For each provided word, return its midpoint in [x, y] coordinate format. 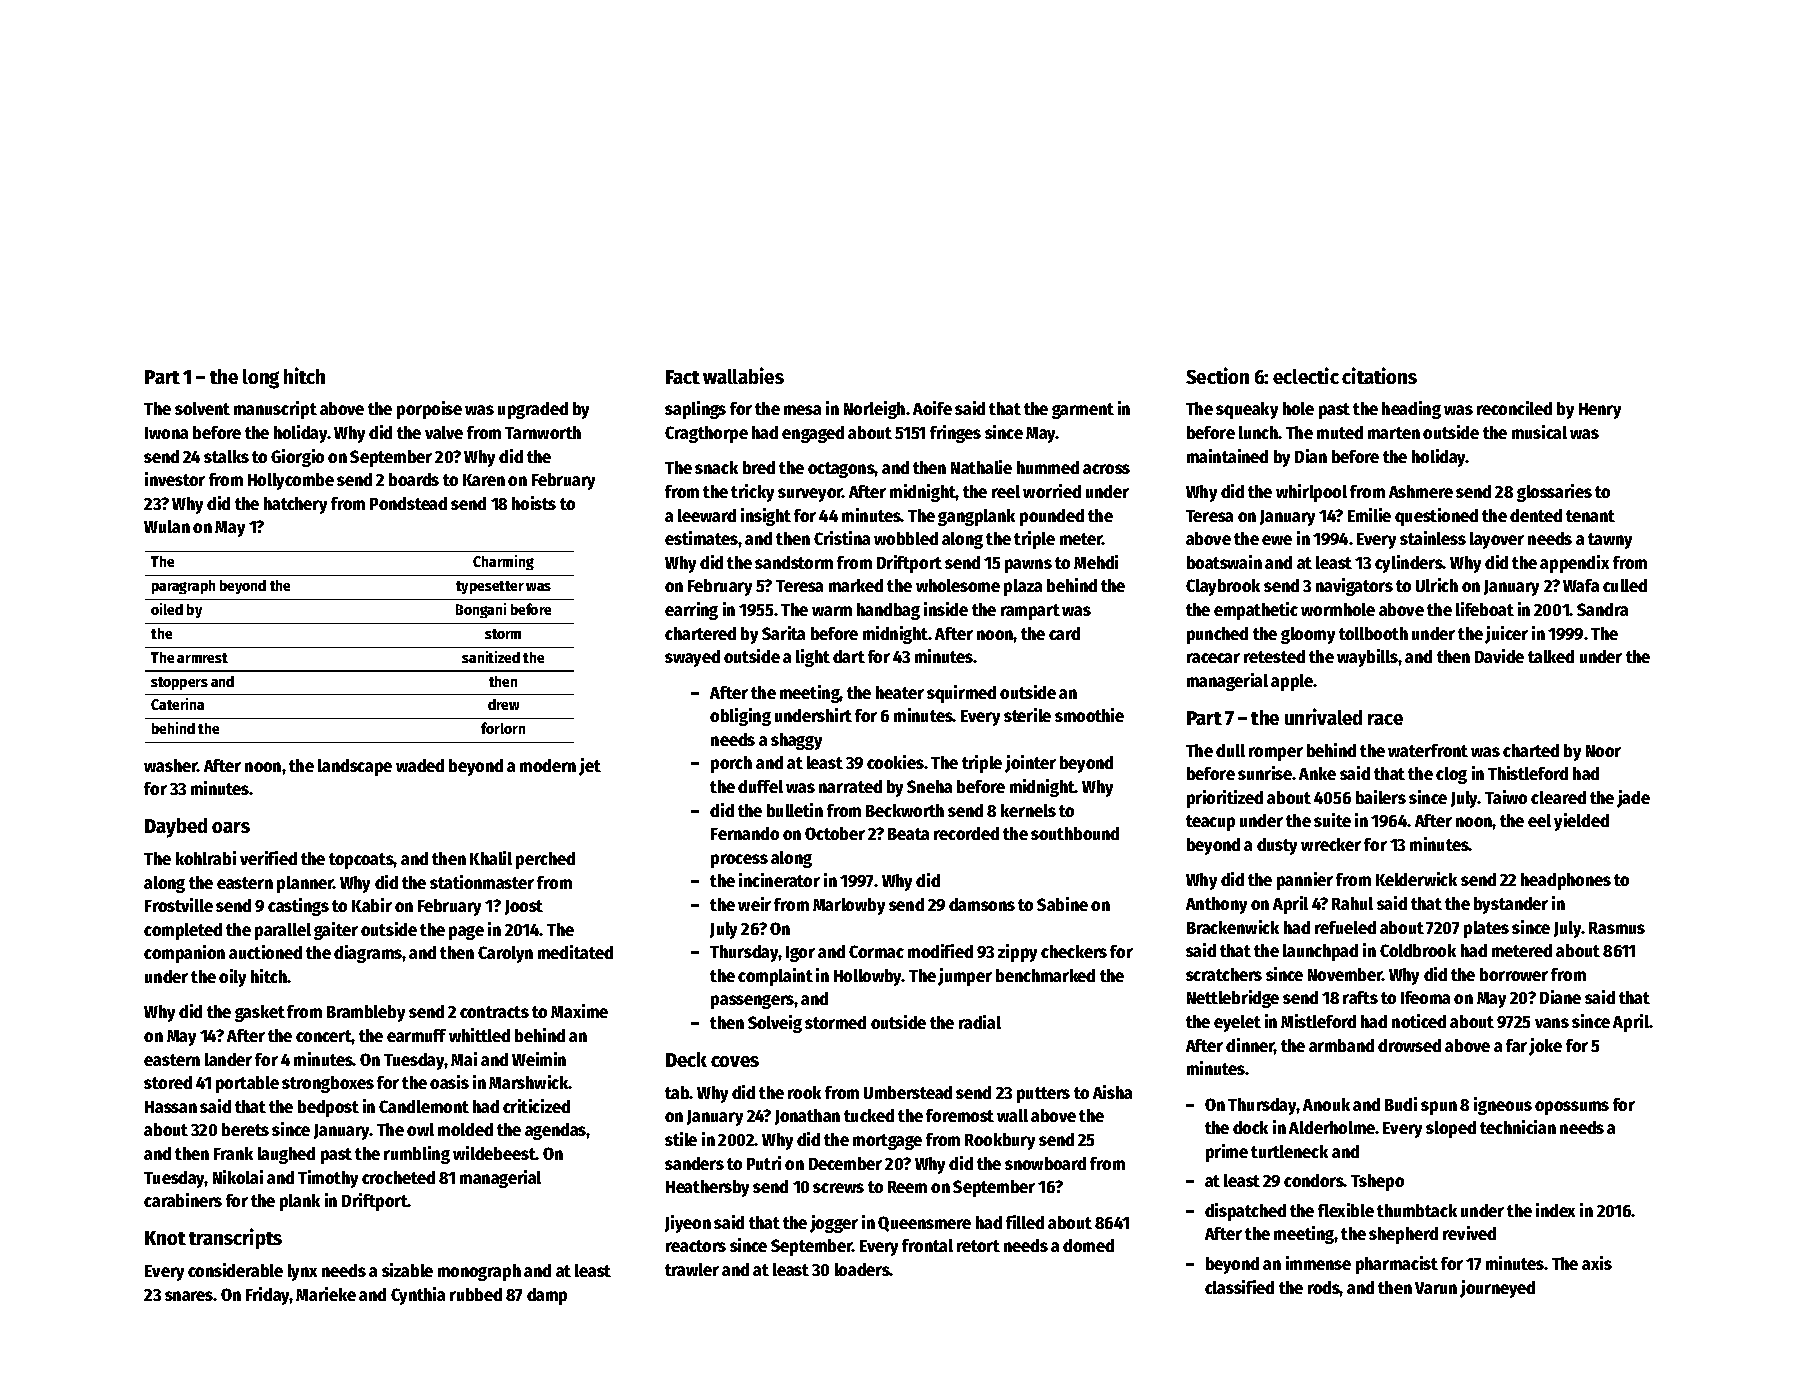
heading [1411, 410]
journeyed [1497, 1289]
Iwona [166, 433]
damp [547, 1296]
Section [1217, 375]
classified [1239, 1287]
